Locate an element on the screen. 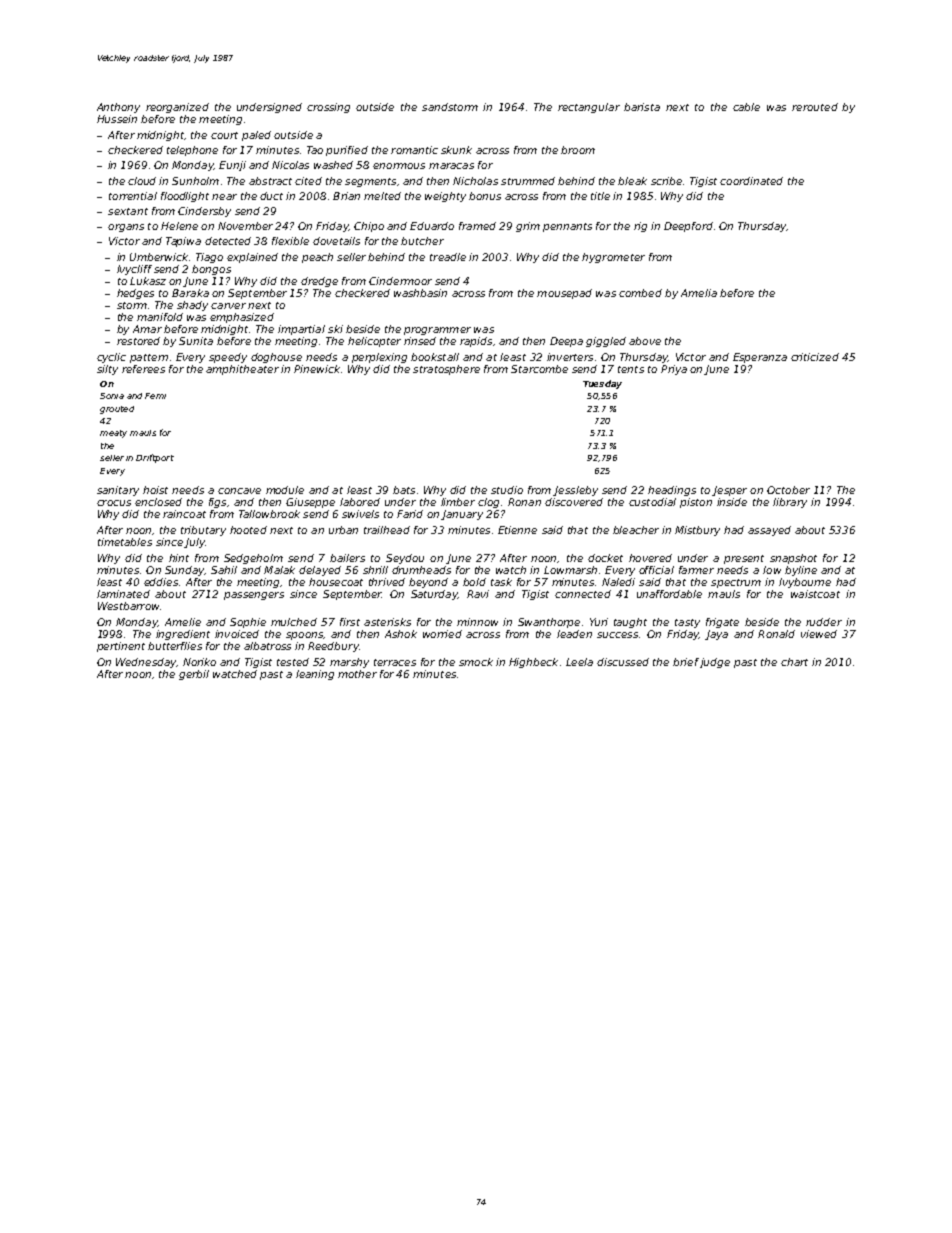 This screenshot has width=952, height=1233. reorganized is located at coordinates (177, 108).
